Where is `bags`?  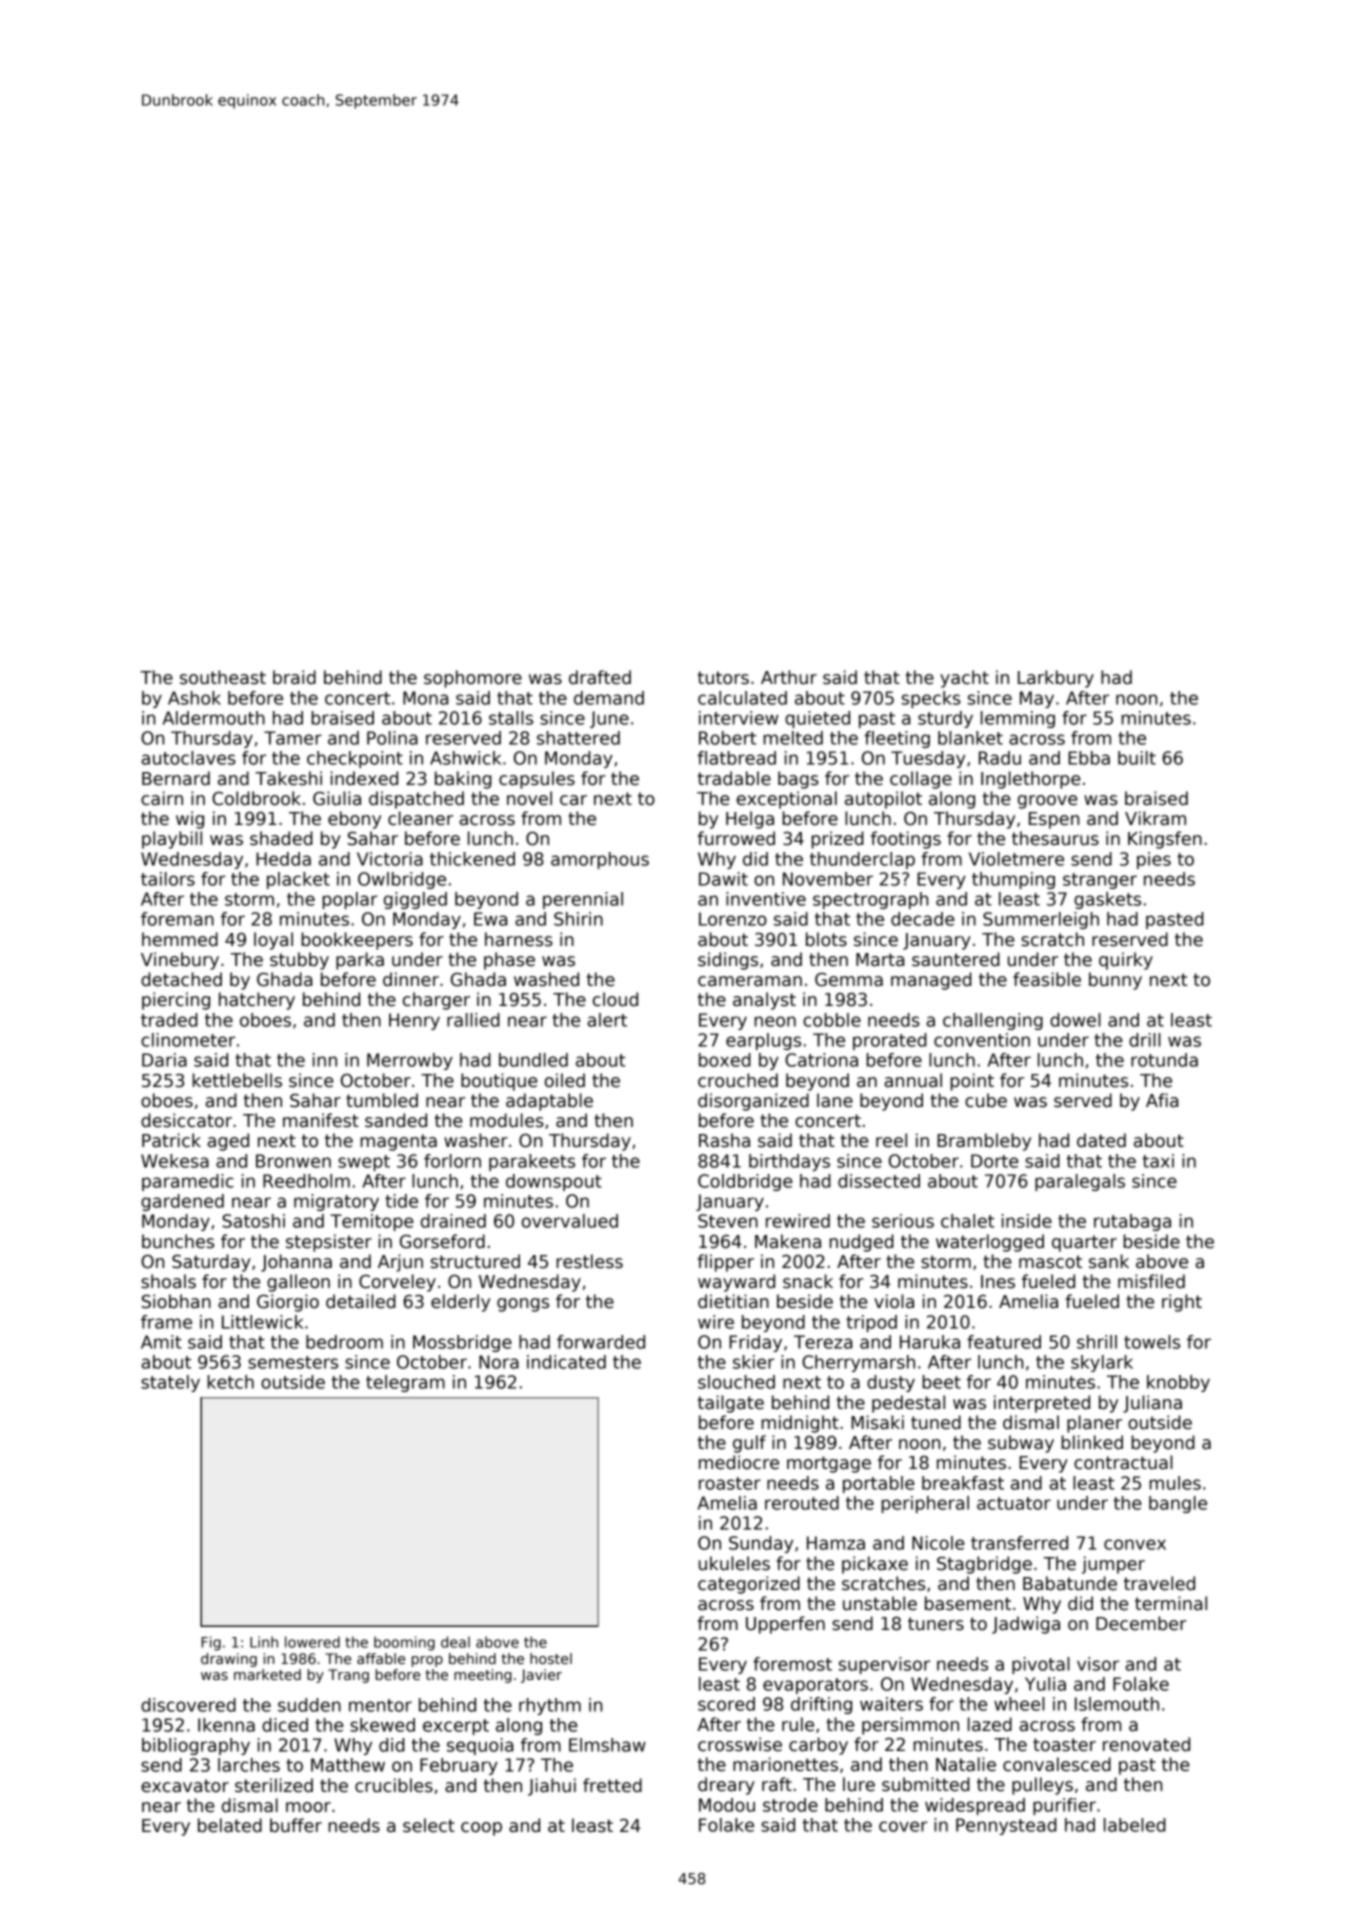 bags is located at coordinates (798, 780).
